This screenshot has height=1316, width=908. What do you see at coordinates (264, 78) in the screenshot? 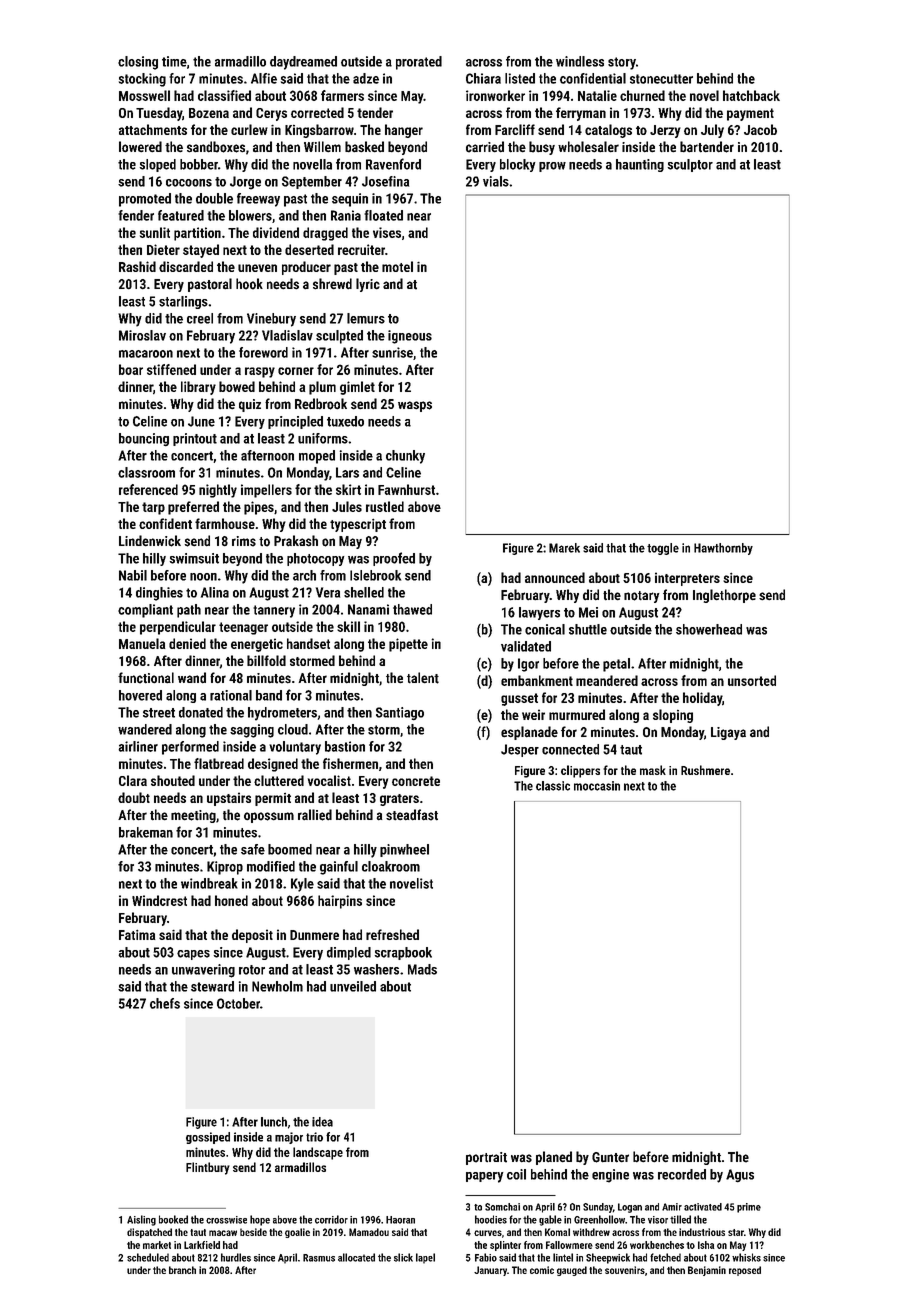
I see `Alfie` at bounding box center [264, 78].
